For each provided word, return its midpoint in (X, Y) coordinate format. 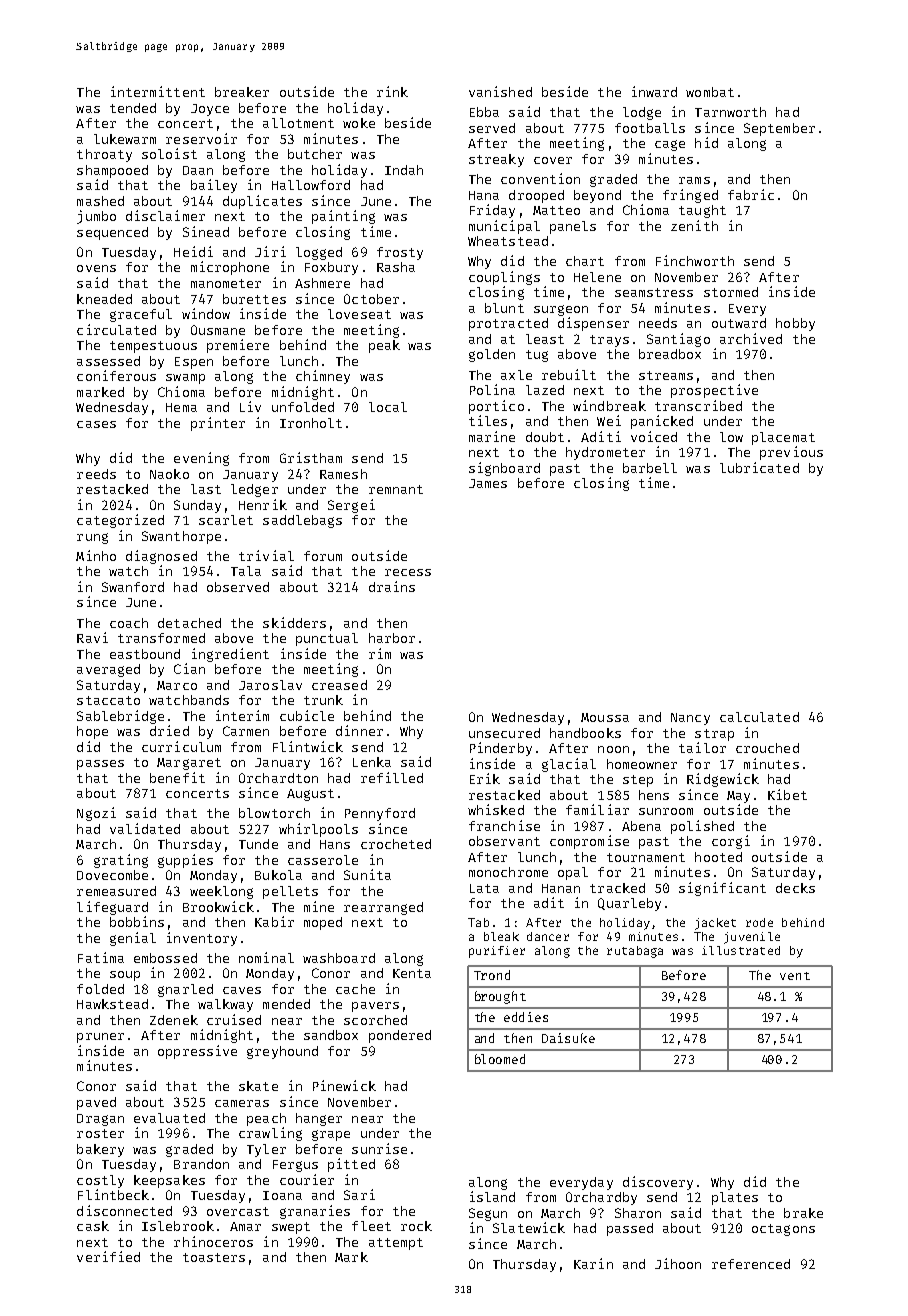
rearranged (383, 908)
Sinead (206, 231)
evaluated (169, 1118)
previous (791, 453)
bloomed (500, 1059)
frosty (400, 253)
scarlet (226, 520)
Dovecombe (112, 875)
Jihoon (678, 1263)
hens (654, 795)
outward (739, 323)
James (488, 483)
